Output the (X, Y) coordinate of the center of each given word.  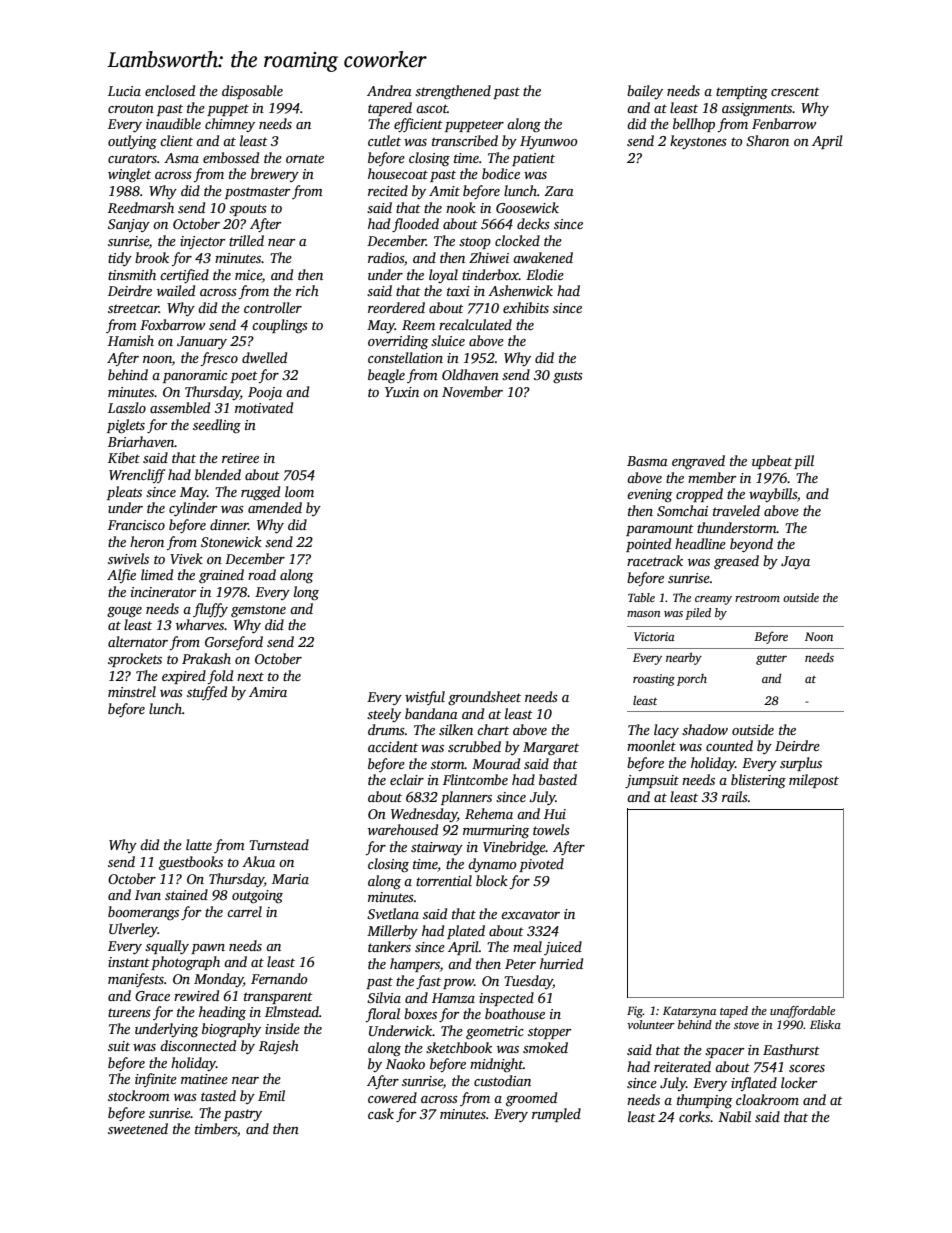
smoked (545, 1047)
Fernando (279, 978)
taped (734, 1012)
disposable (252, 92)
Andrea (389, 90)
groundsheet (484, 698)
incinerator (163, 592)
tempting (742, 92)
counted (729, 745)
